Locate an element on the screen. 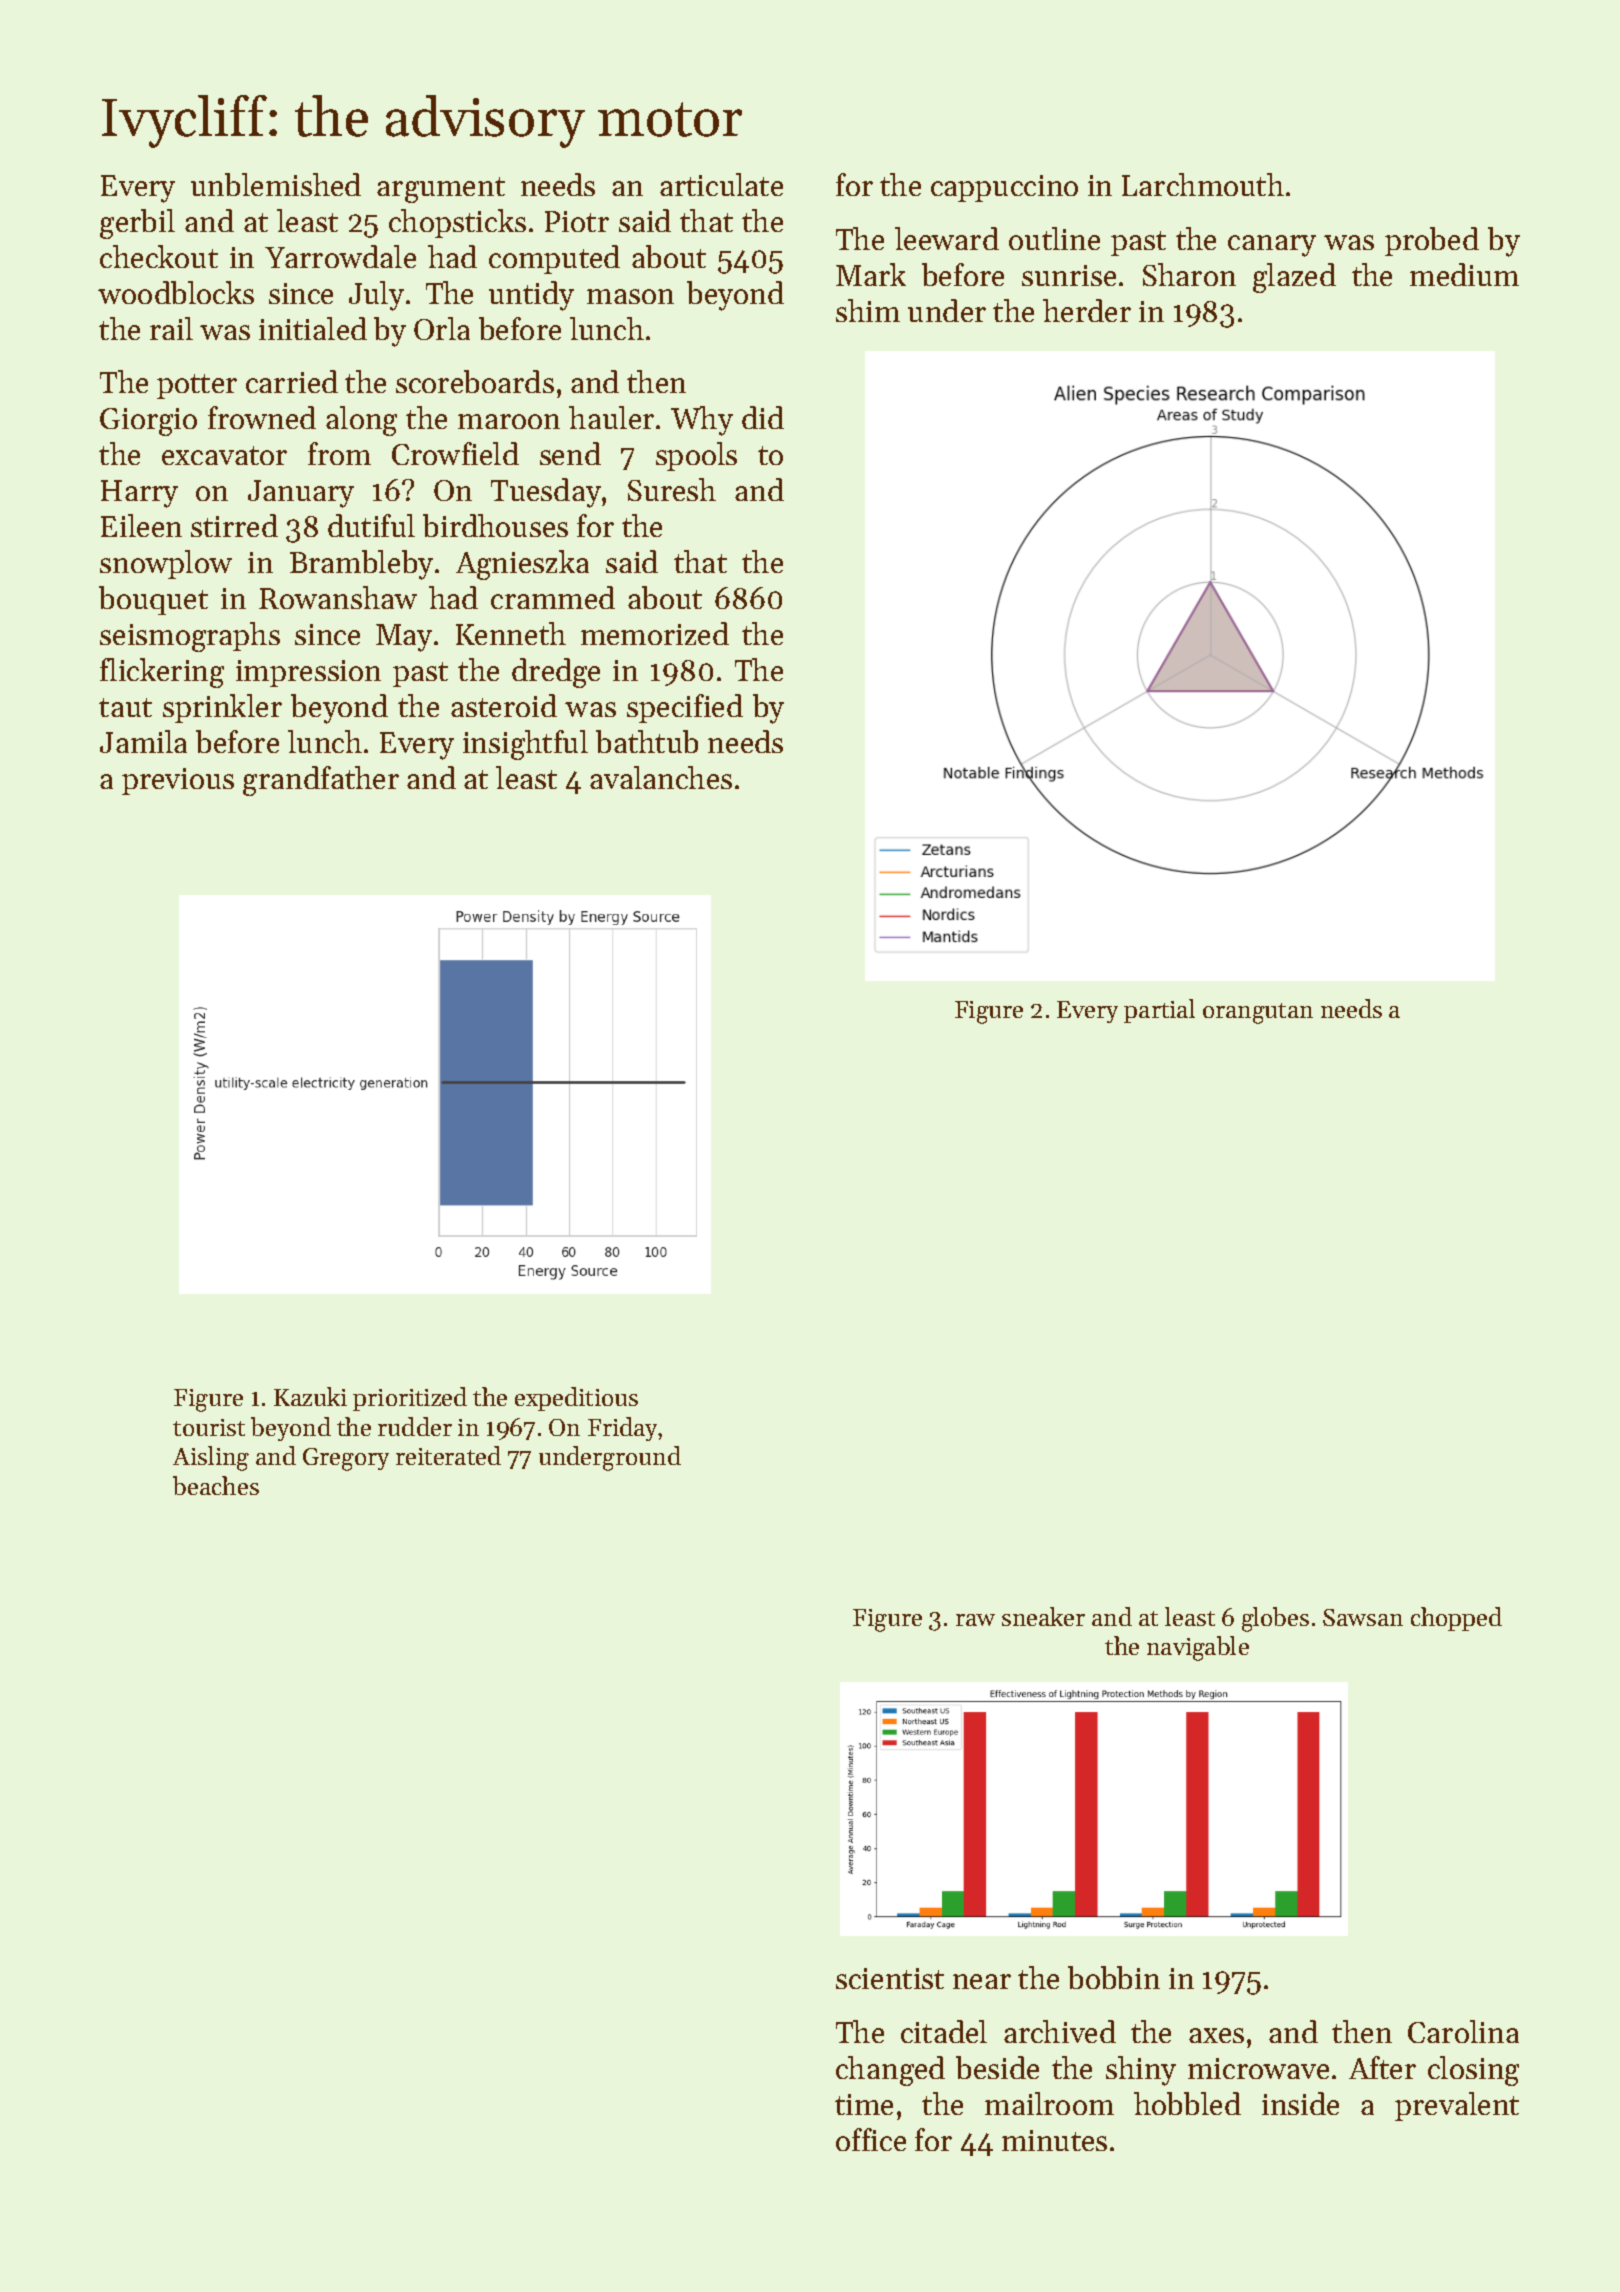 This screenshot has height=2292, width=1620. Sawsan is located at coordinates (1363, 1617).
